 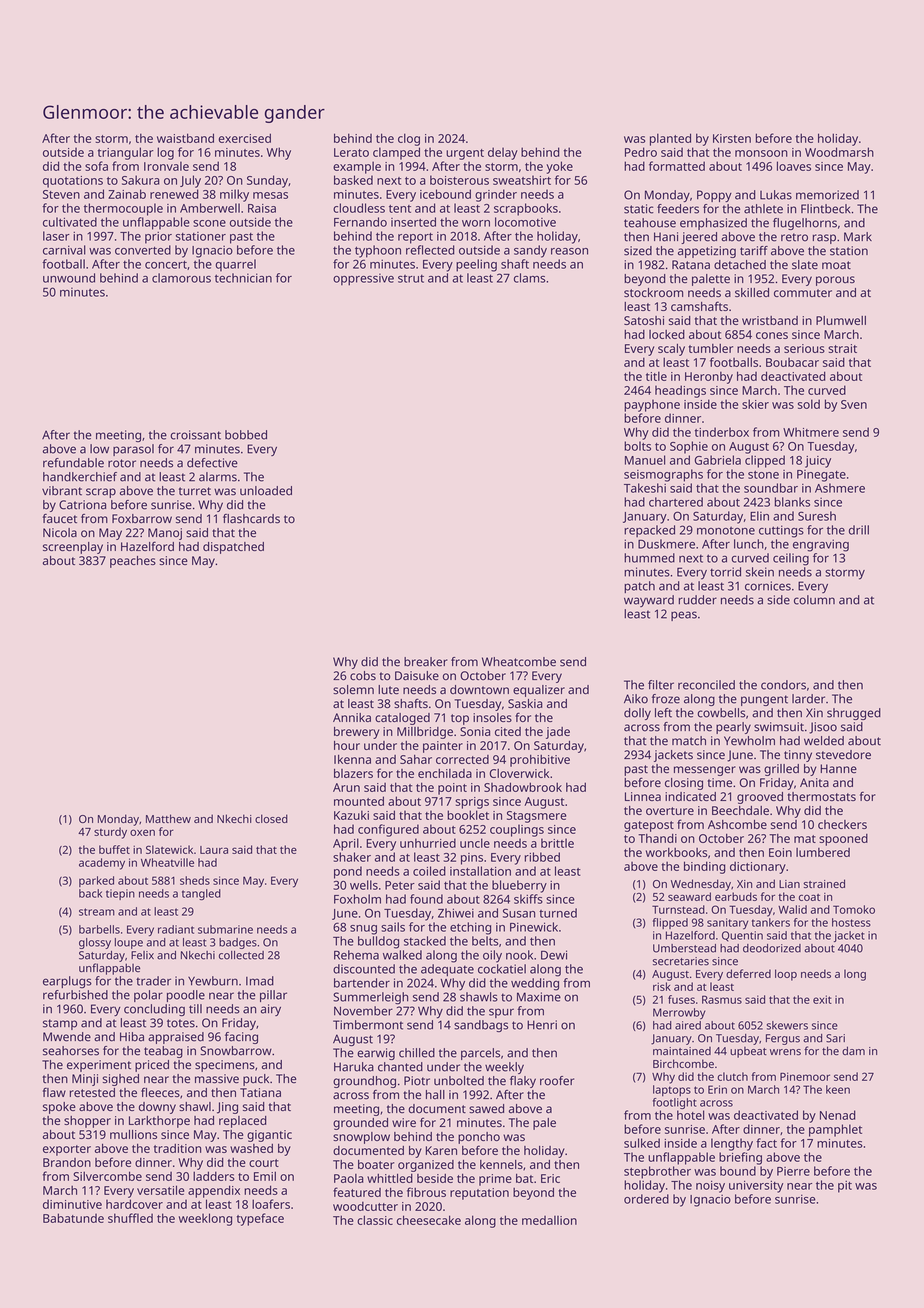 What do you see at coordinates (661, 685) in the screenshot?
I see `filter` at bounding box center [661, 685].
